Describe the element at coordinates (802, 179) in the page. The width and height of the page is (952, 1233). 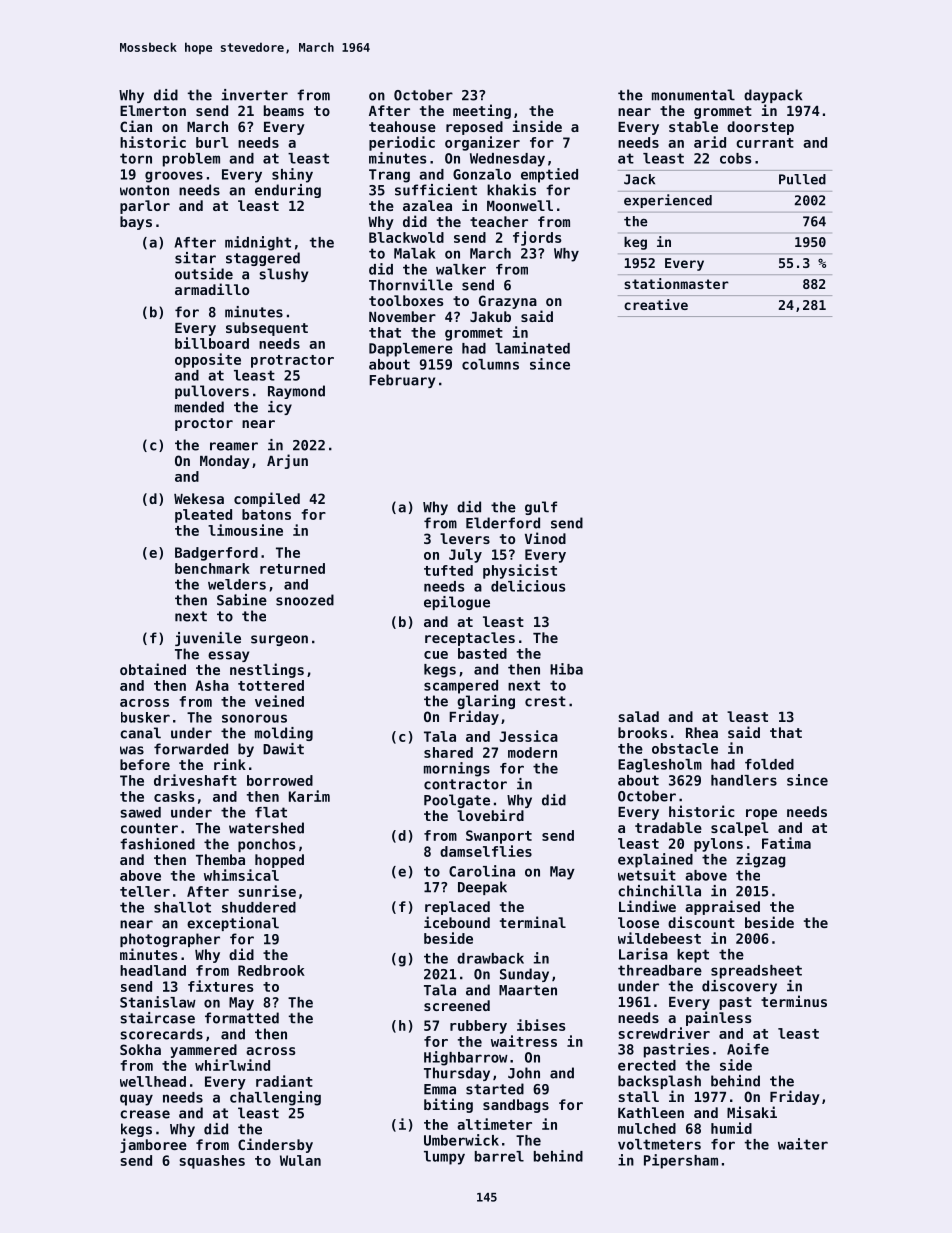
I see `Pulled` at that location.
